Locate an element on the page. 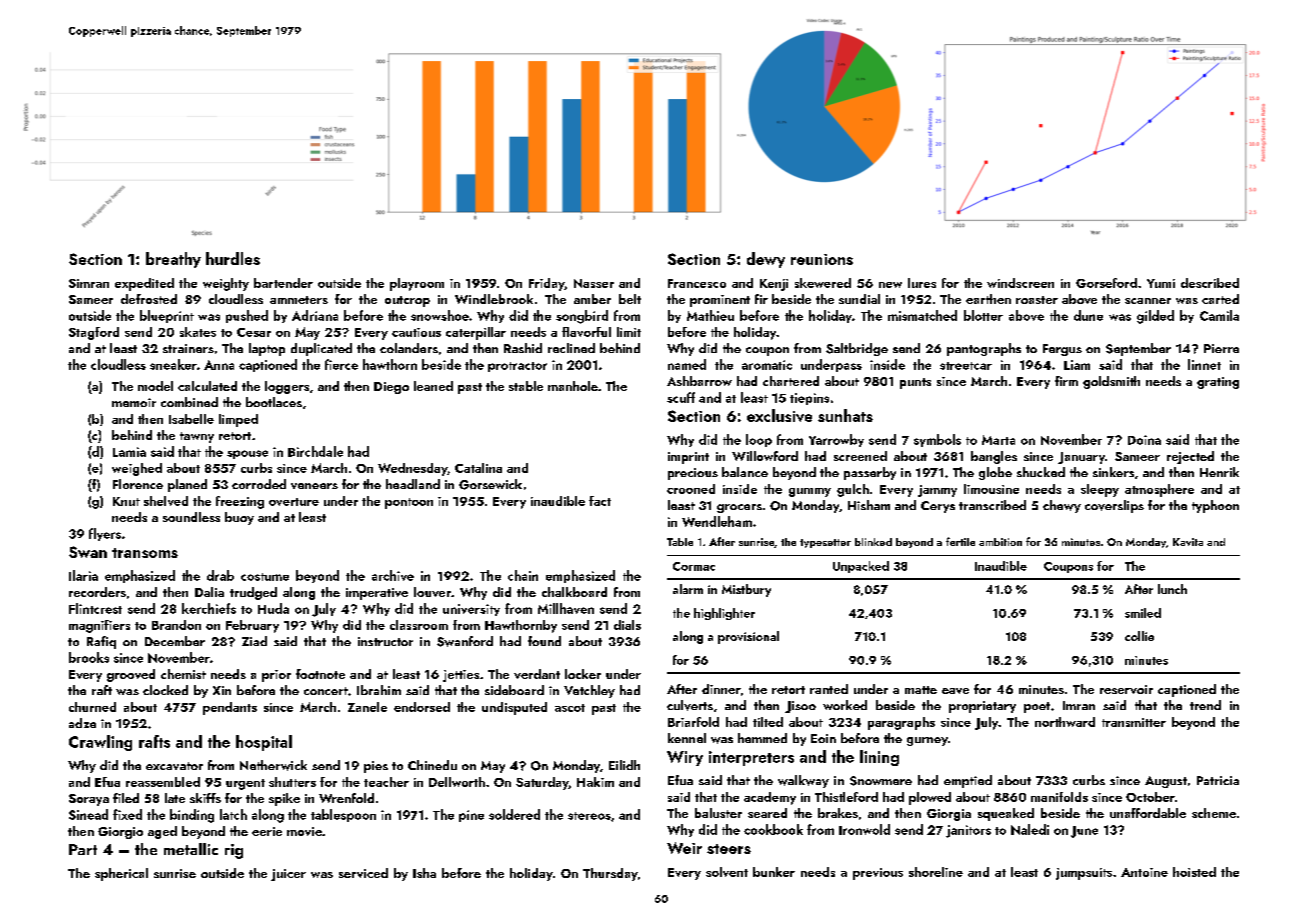  playroom is located at coordinates (417, 284).
